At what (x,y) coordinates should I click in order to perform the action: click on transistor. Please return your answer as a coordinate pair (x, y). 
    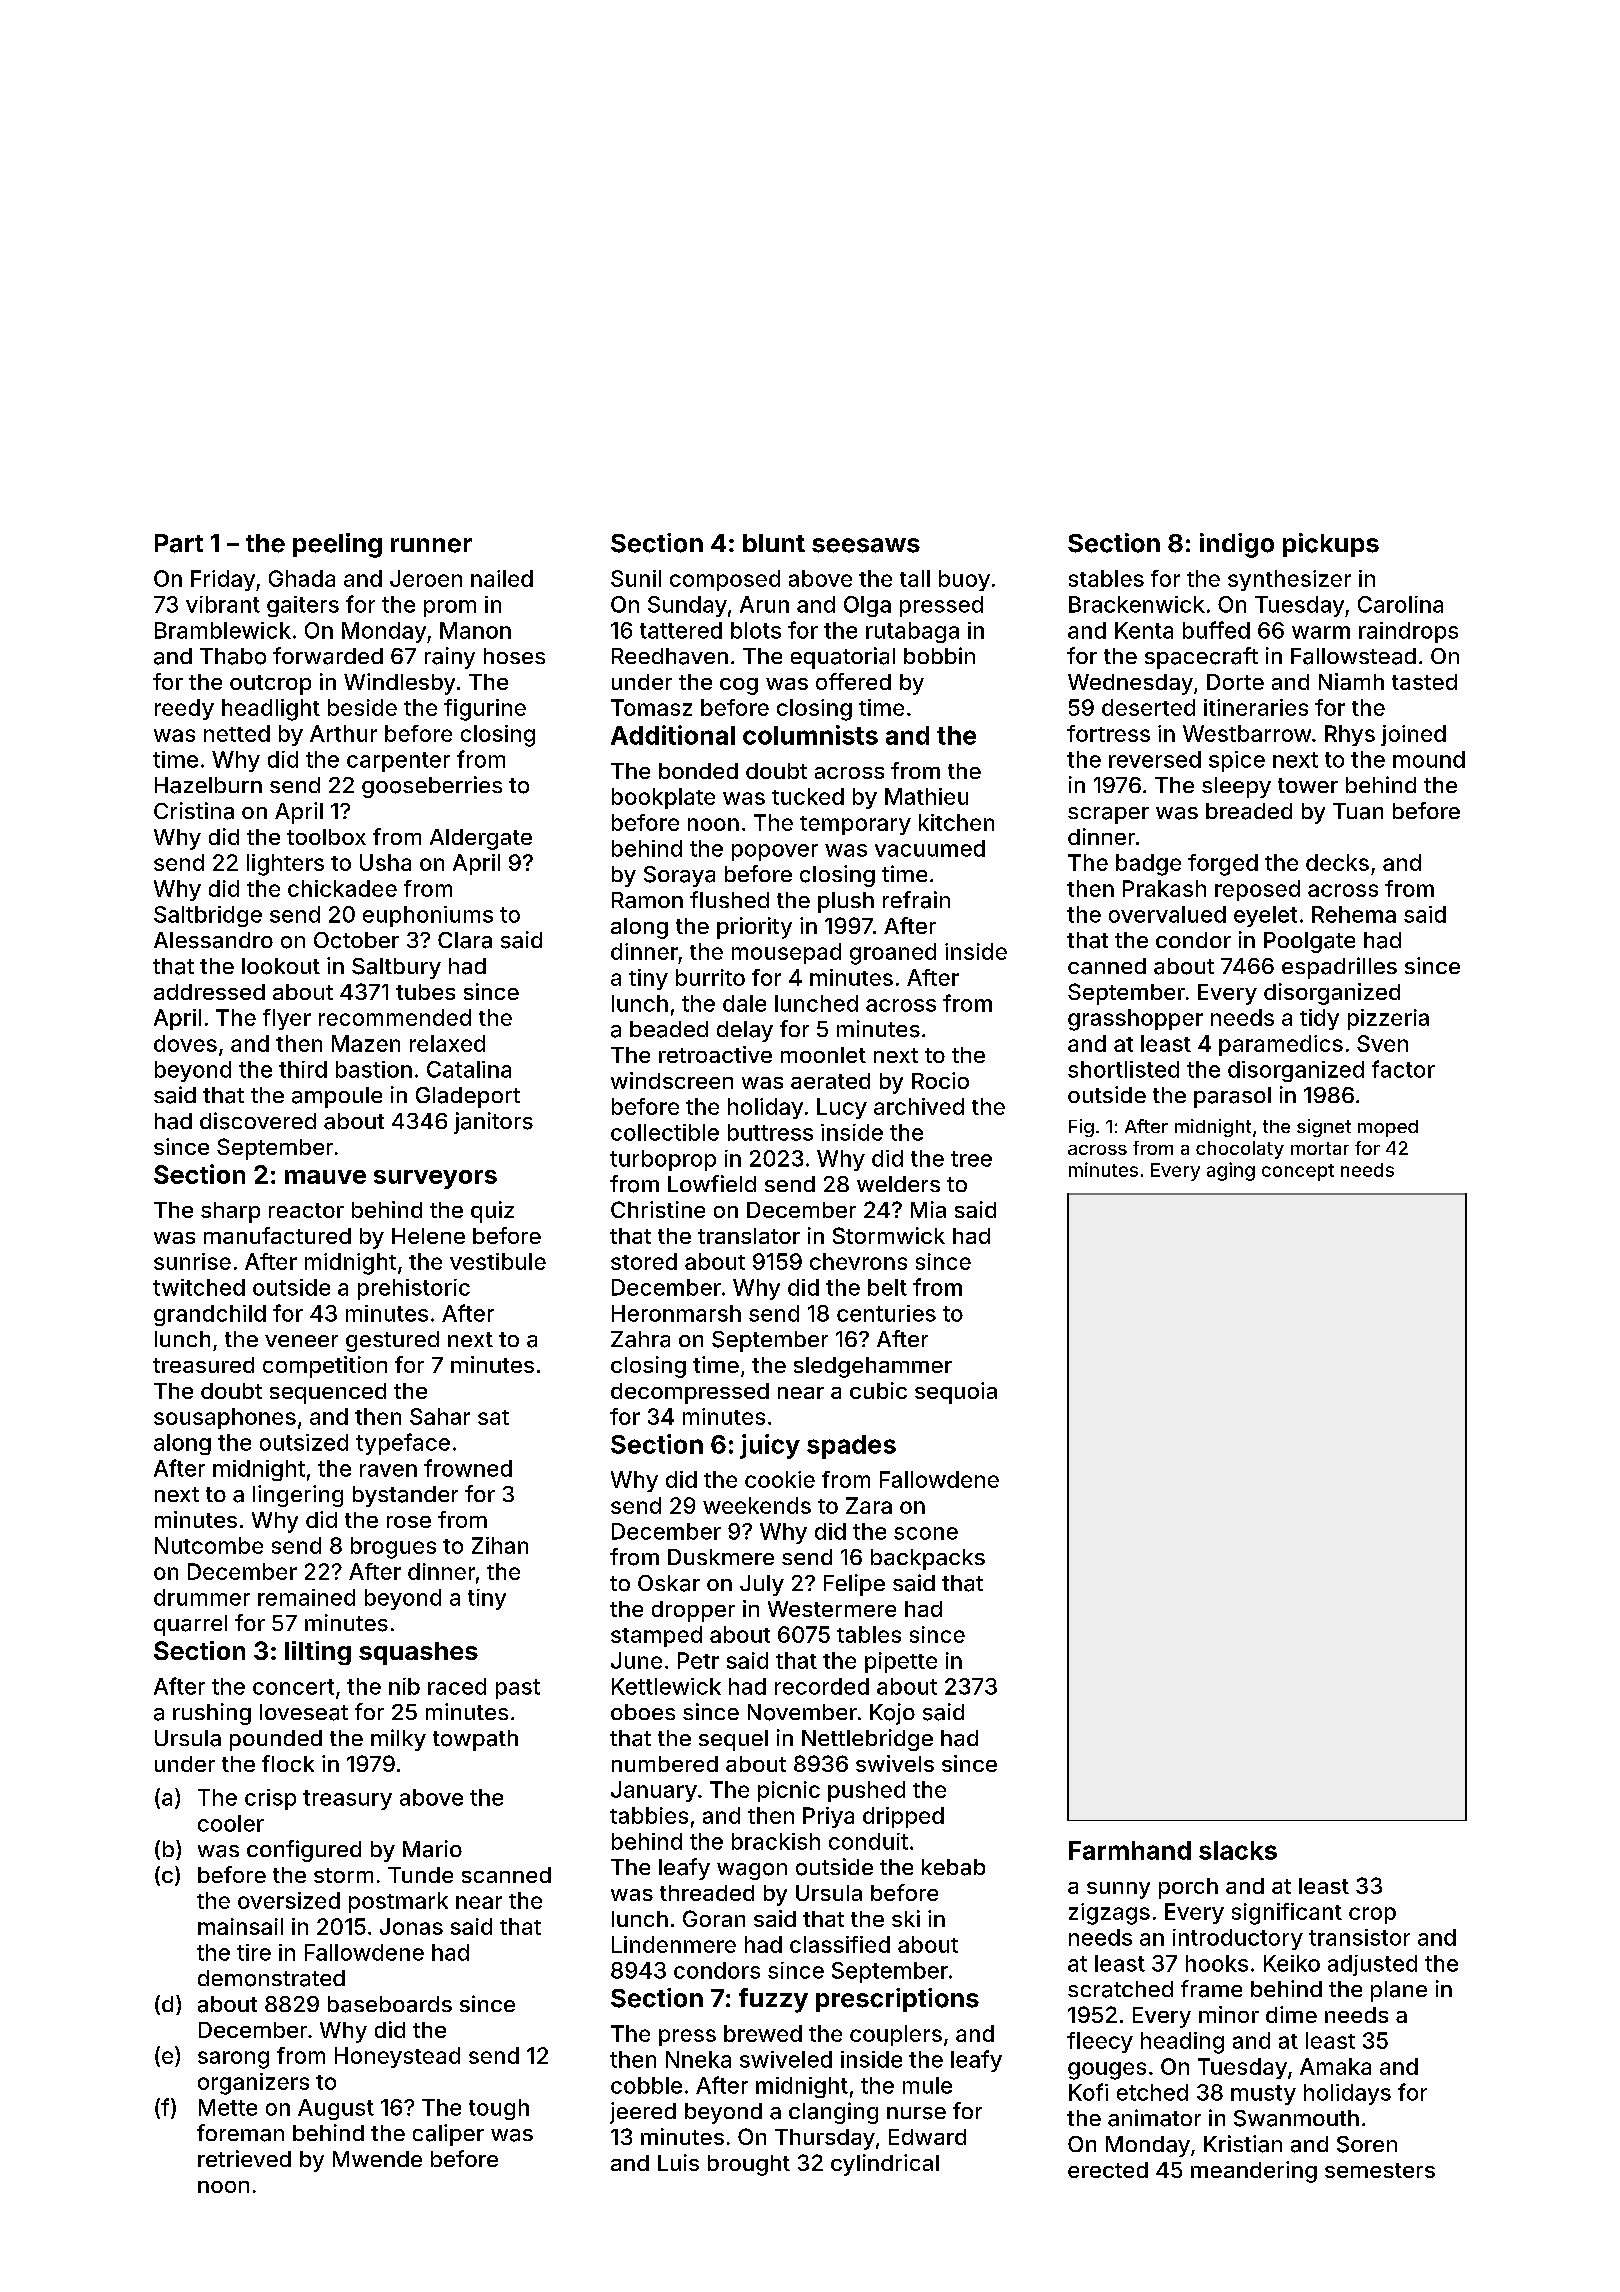
    Looking at the image, I should click on (1359, 1937).
